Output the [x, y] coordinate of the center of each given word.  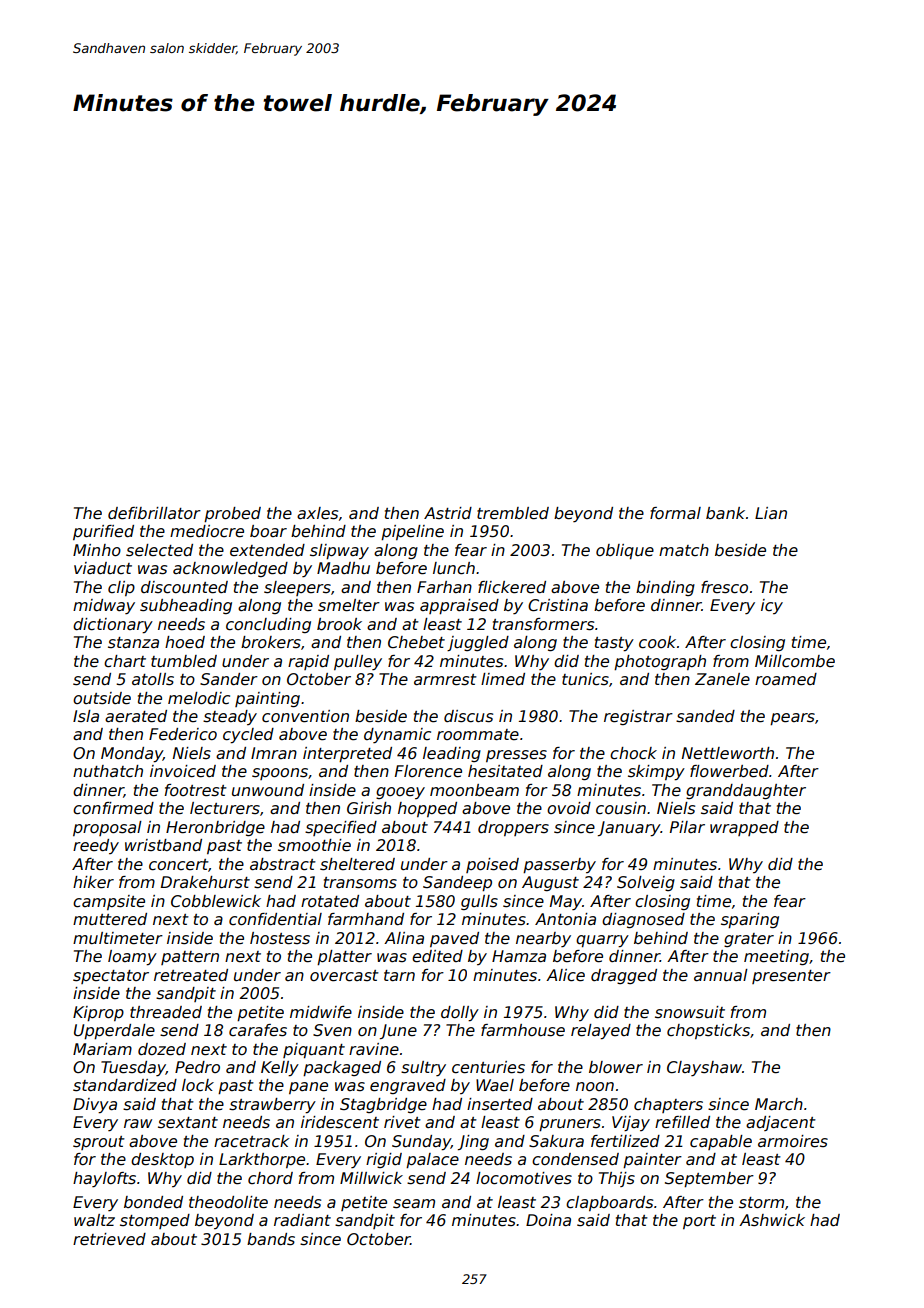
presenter [791, 977]
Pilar [687, 827]
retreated [191, 975]
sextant [188, 1122]
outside [102, 698]
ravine [374, 1049]
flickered [512, 587]
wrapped [744, 828]
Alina [404, 938]
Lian [771, 513]
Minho [97, 550]
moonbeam [474, 790]
